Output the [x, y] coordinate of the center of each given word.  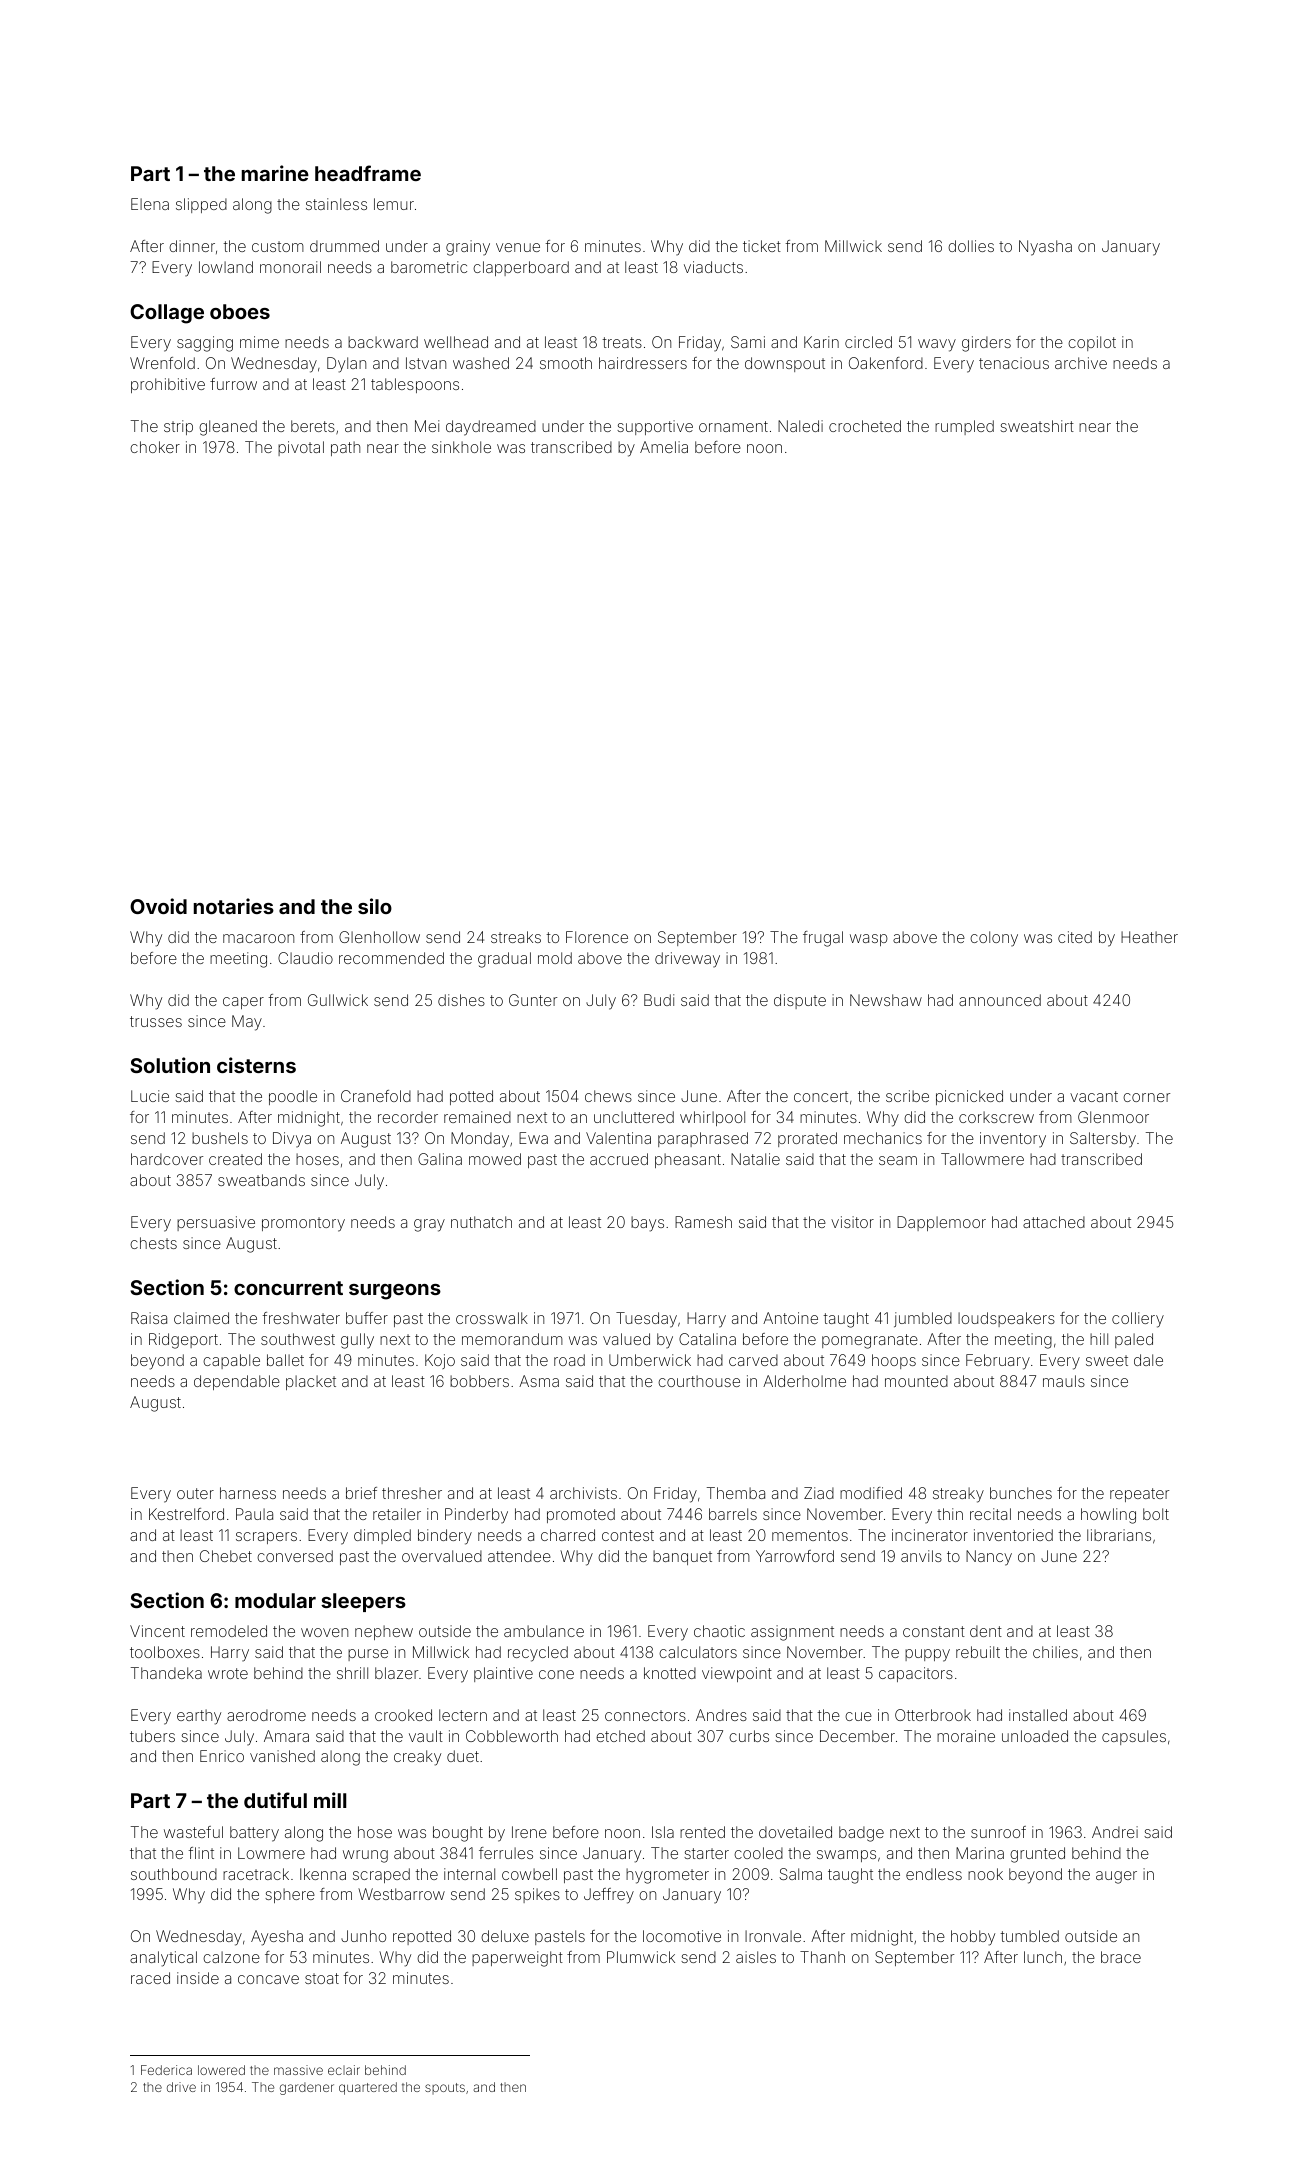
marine [275, 173]
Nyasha [1045, 248]
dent [986, 1631]
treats [622, 342]
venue [518, 247]
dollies [971, 246]
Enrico [222, 1756]
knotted [670, 1673]
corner [1146, 1097]
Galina [440, 1159]
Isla [663, 1832]
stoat [322, 1978]
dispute [800, 1001]
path [345, 448]
